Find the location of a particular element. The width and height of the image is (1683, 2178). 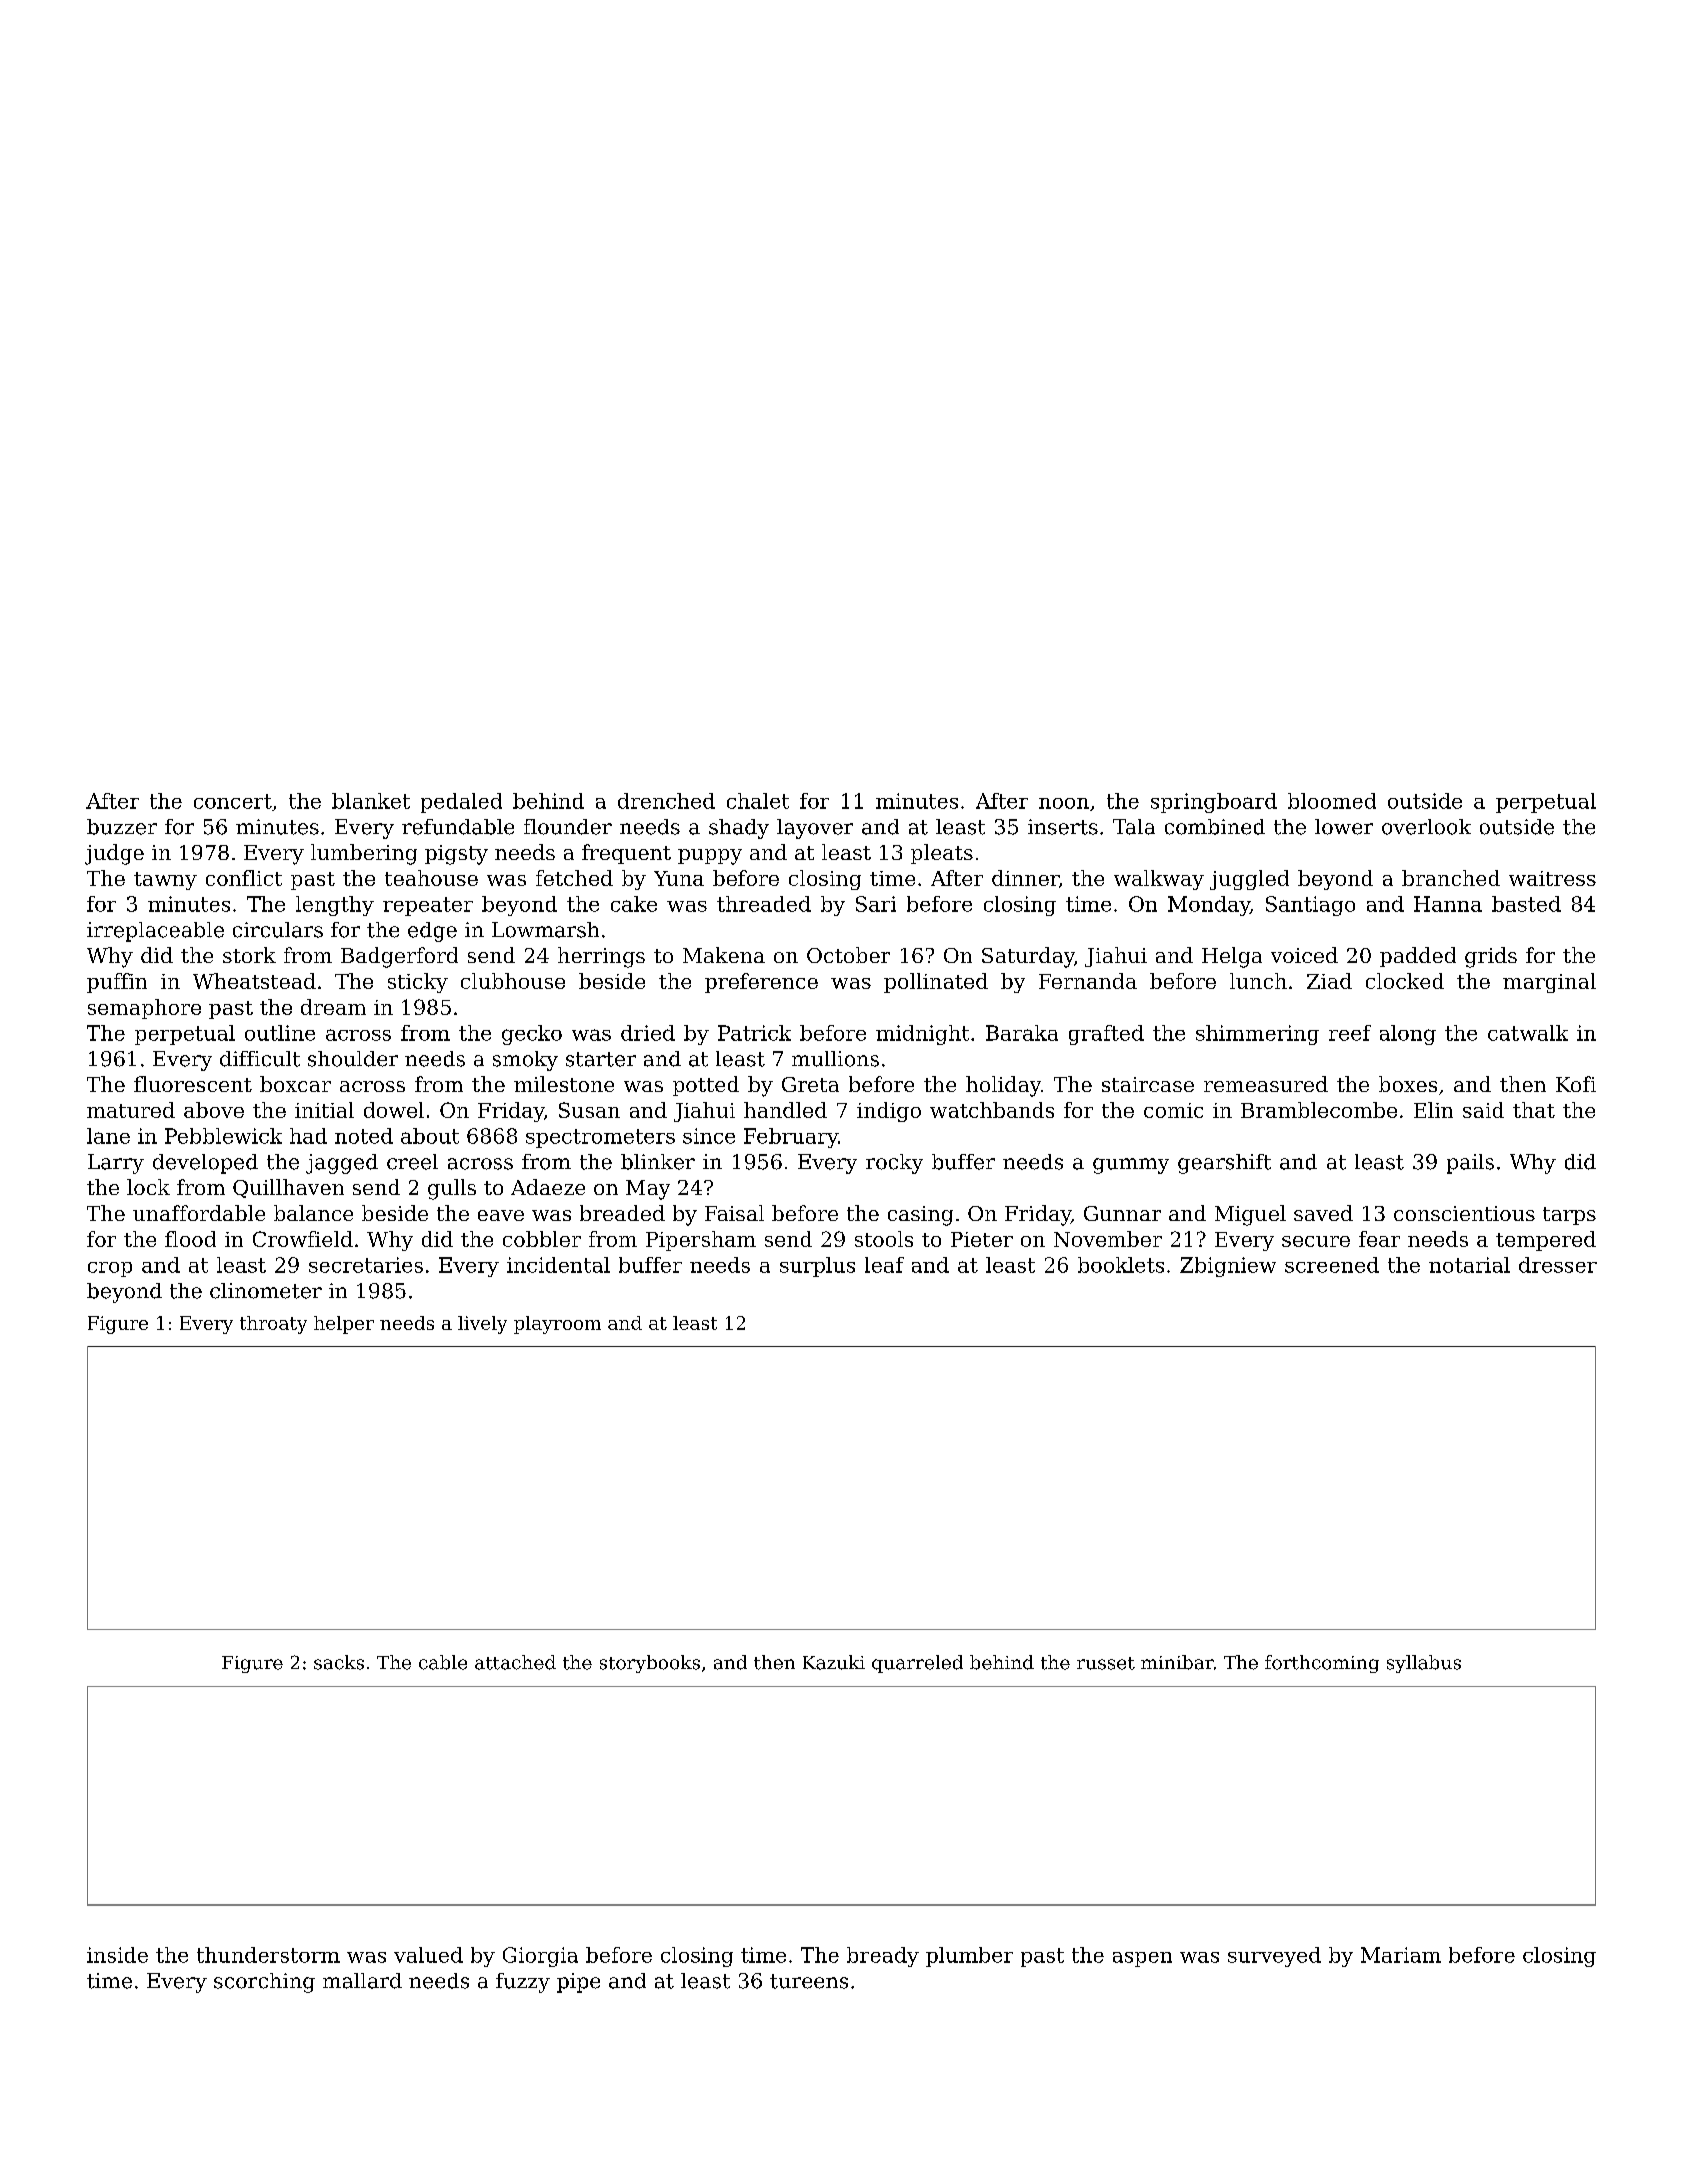

juggled is located at coordinates (1249, 880).
